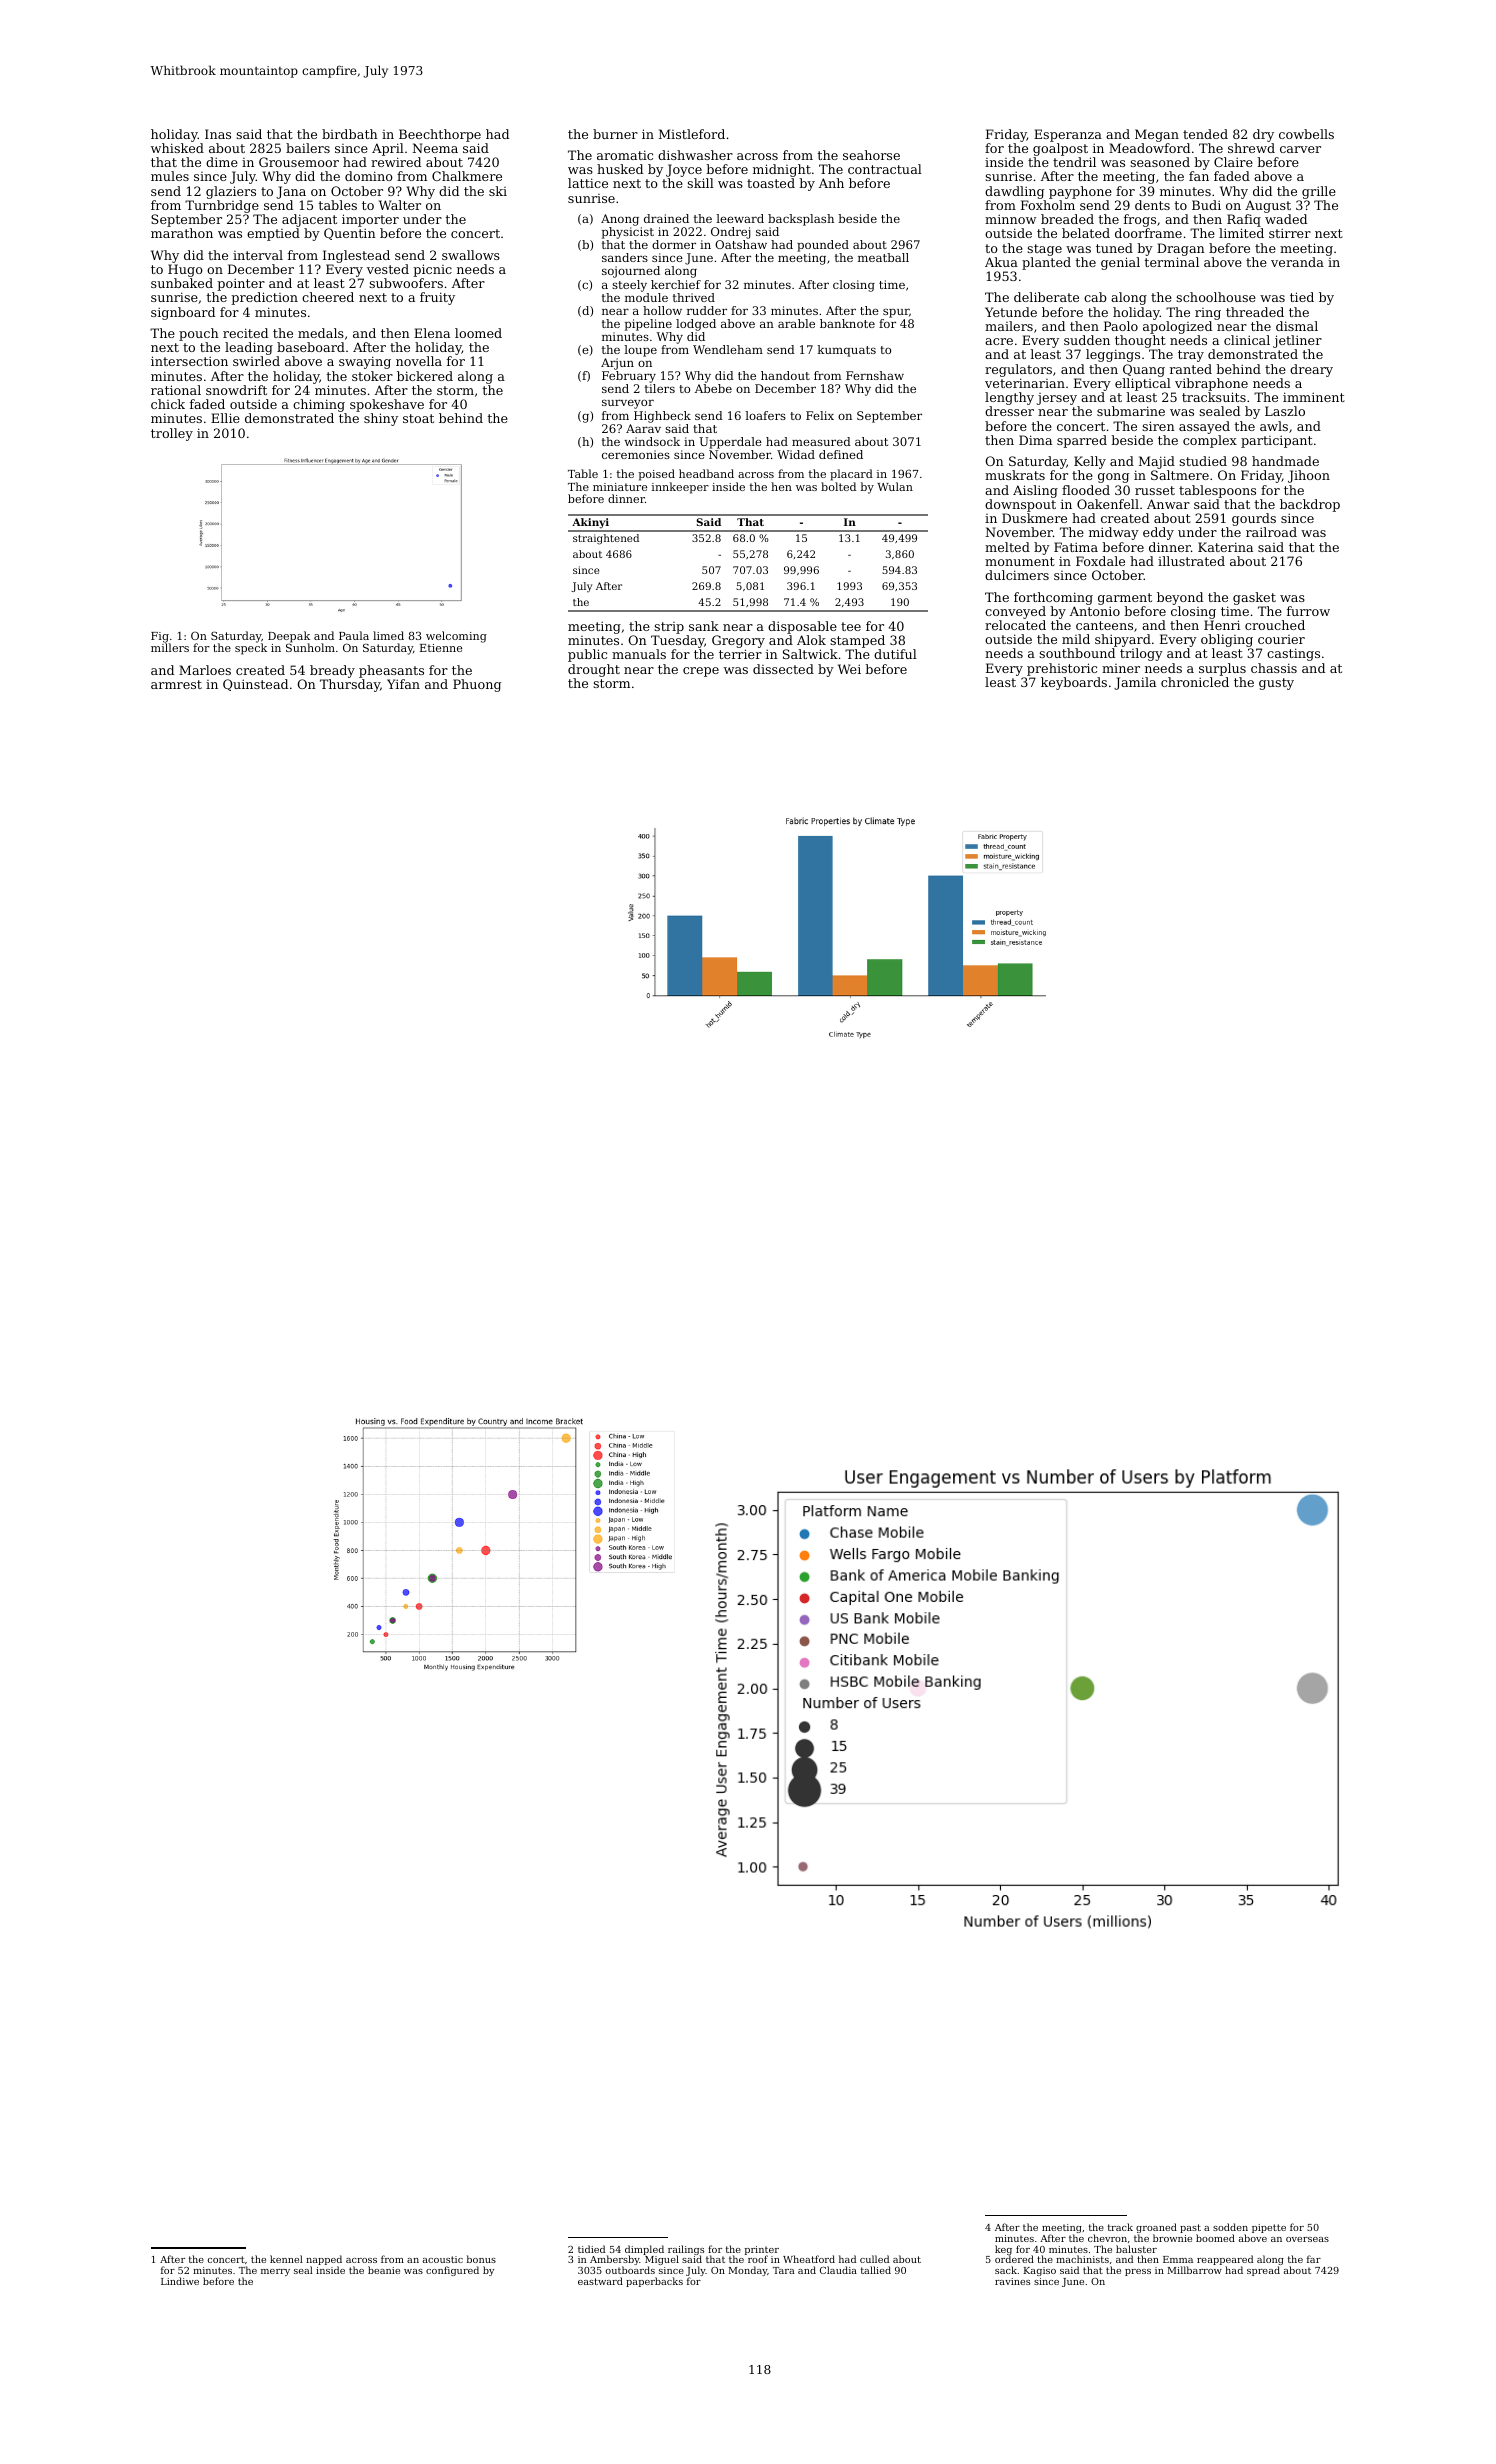  What do you see at coordinates (324, 2261) in the screenshot?
I see `napped` at bounding box center [324, 2261].
